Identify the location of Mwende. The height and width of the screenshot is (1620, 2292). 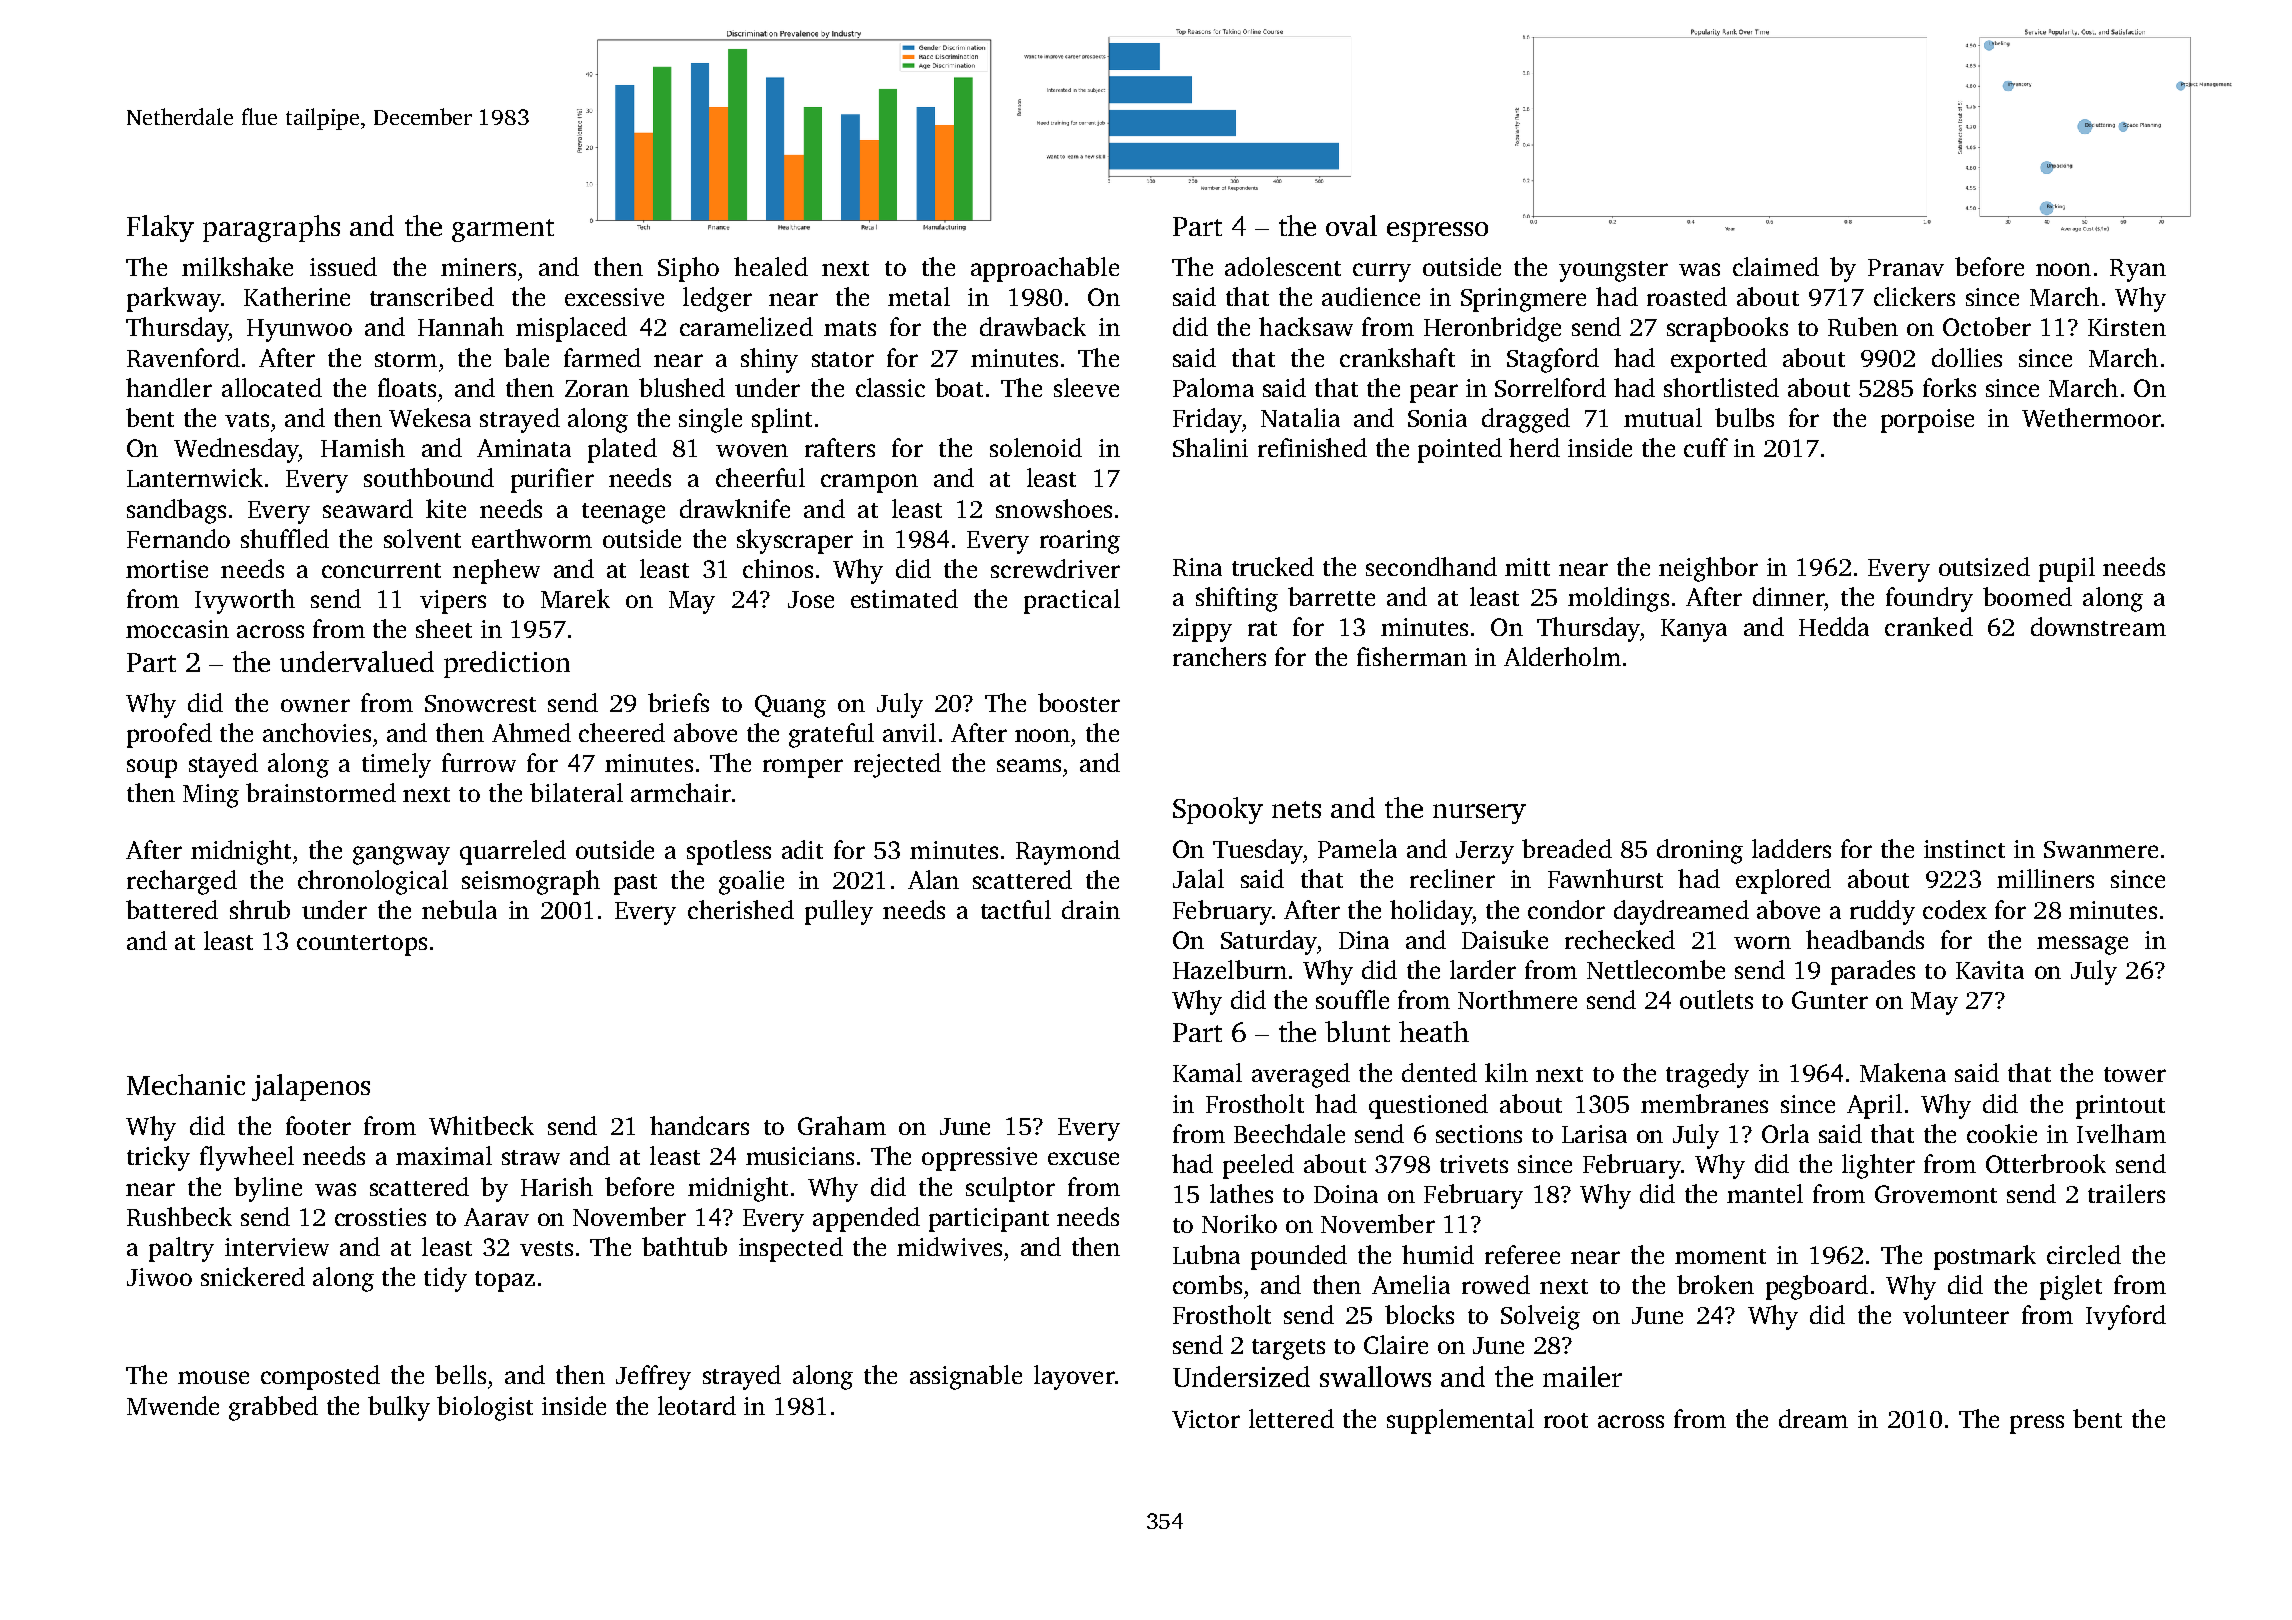
(173, 1405).
